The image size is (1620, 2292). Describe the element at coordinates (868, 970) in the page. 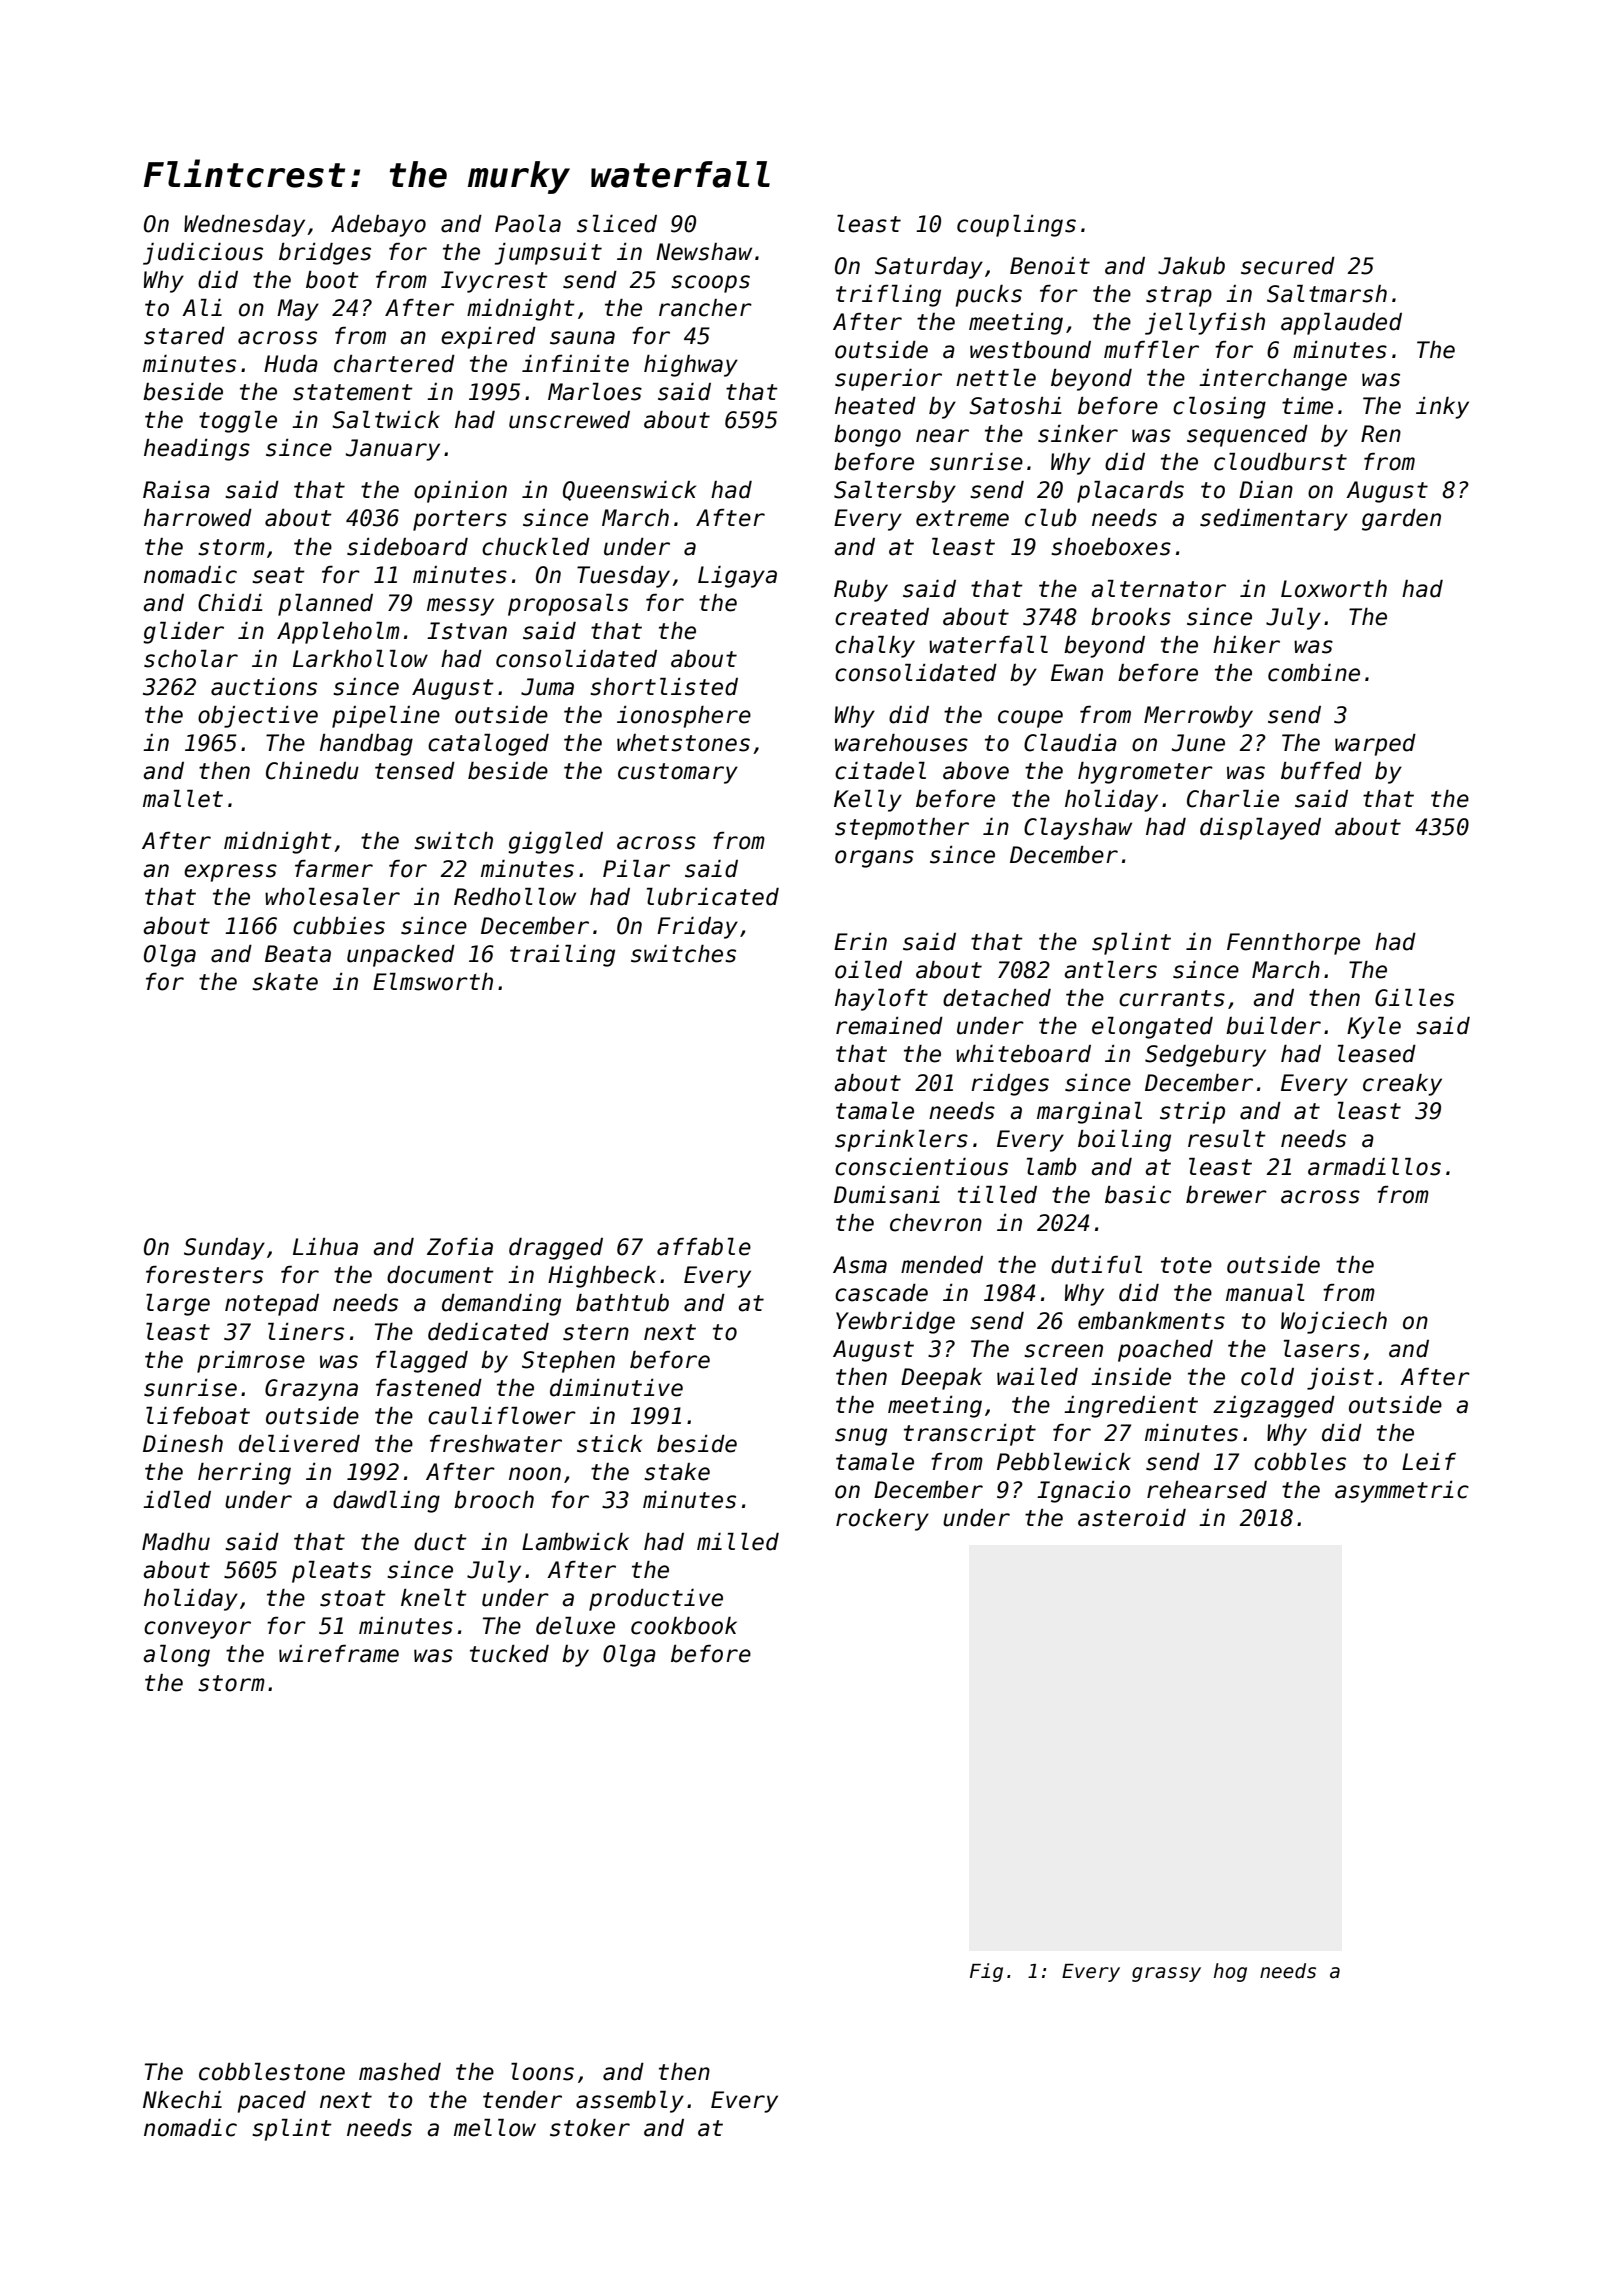

I see `oiled` at that location.
